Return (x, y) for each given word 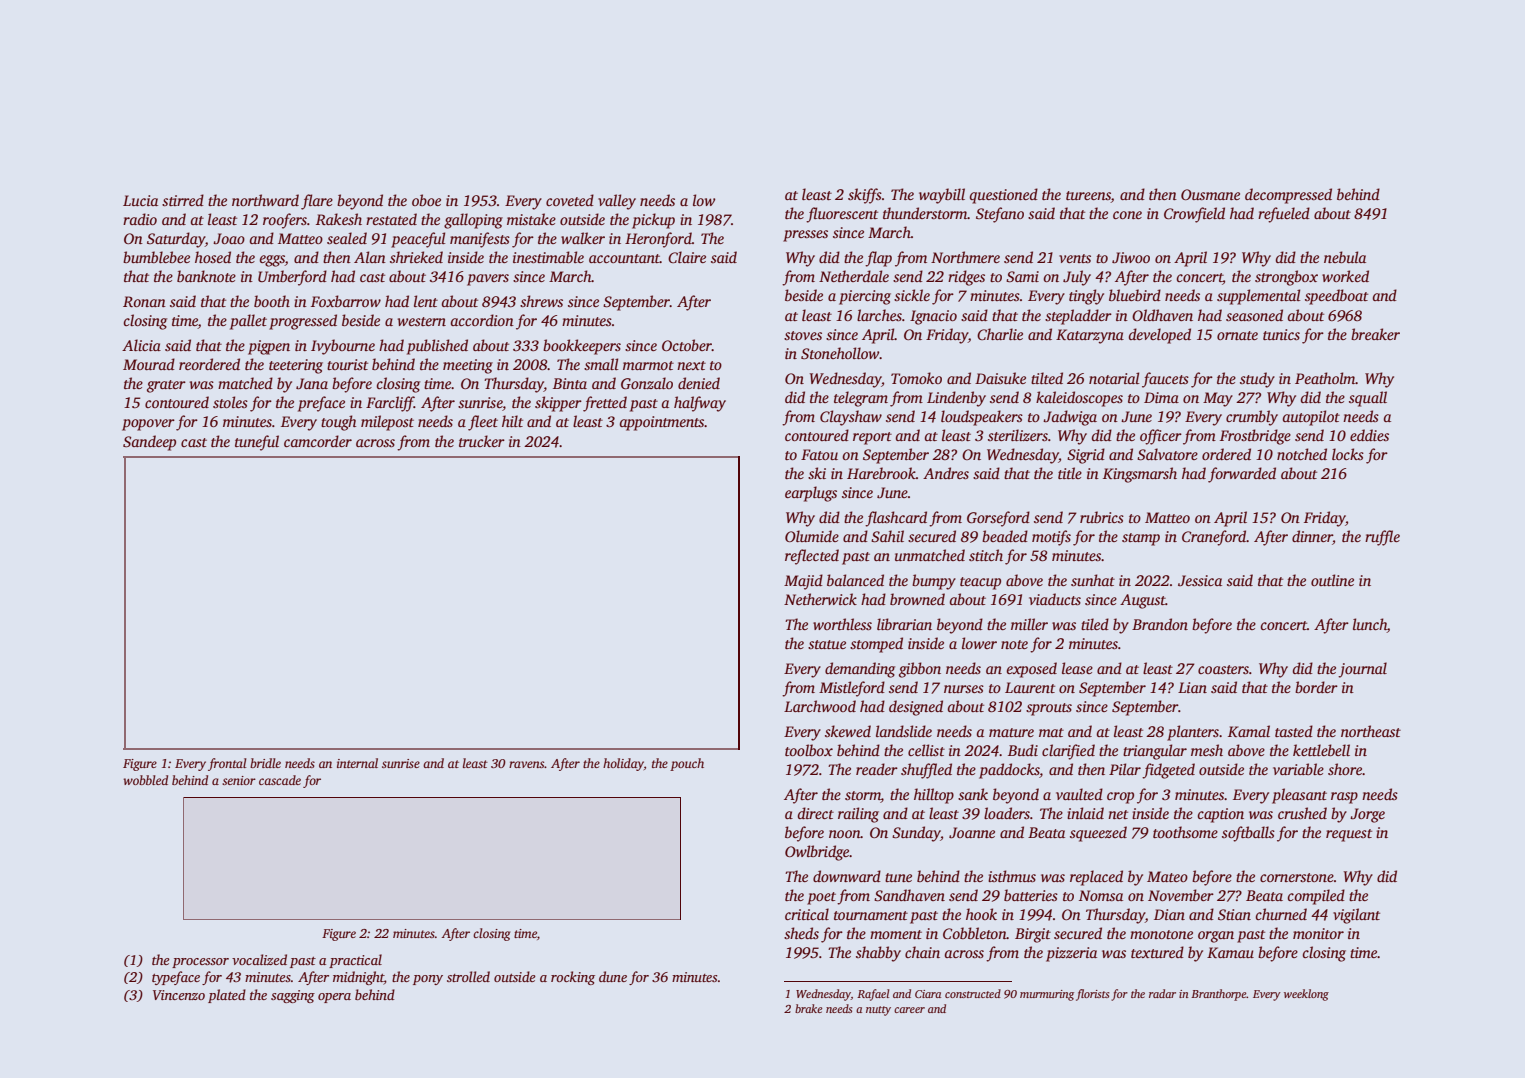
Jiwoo (1131, 258)
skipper (558, 404)
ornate (1237, 335)
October (687, 345)
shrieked (416, 257)
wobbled (145, 780)
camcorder (318, 441)
